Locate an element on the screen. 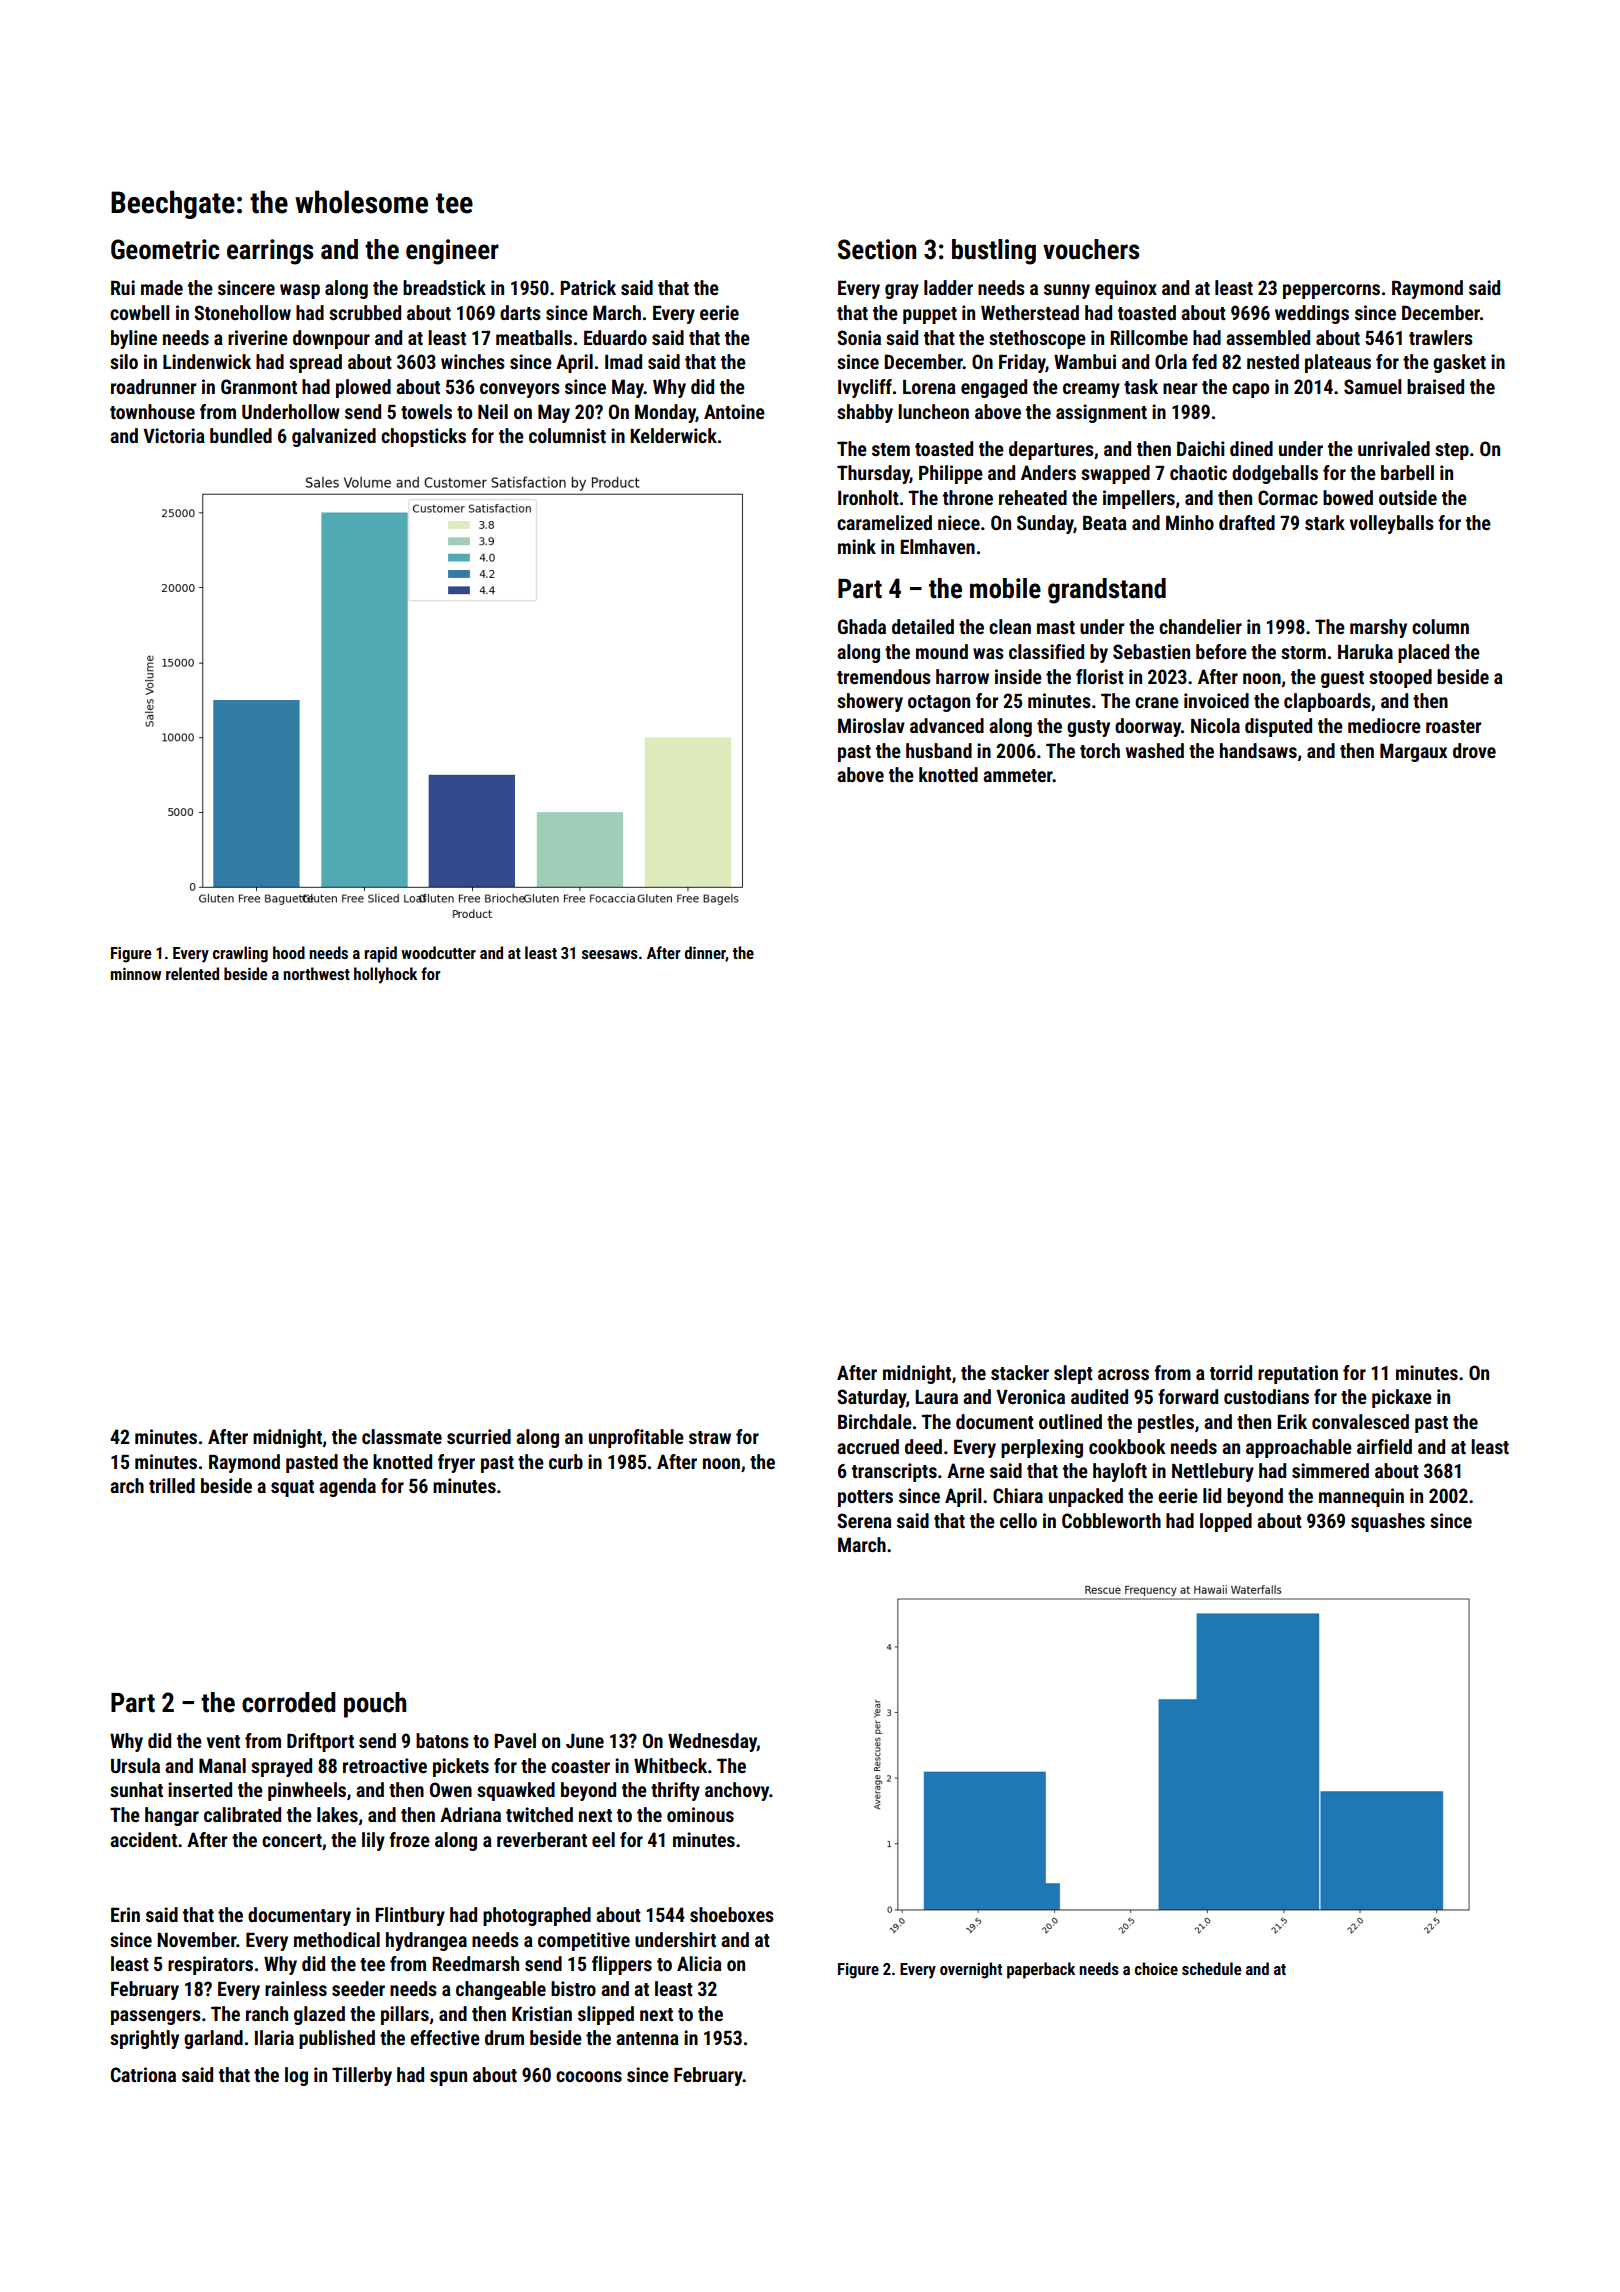 This screenshot has height=2292, width=1620. Geometric is located at coordinates (165, 249).
